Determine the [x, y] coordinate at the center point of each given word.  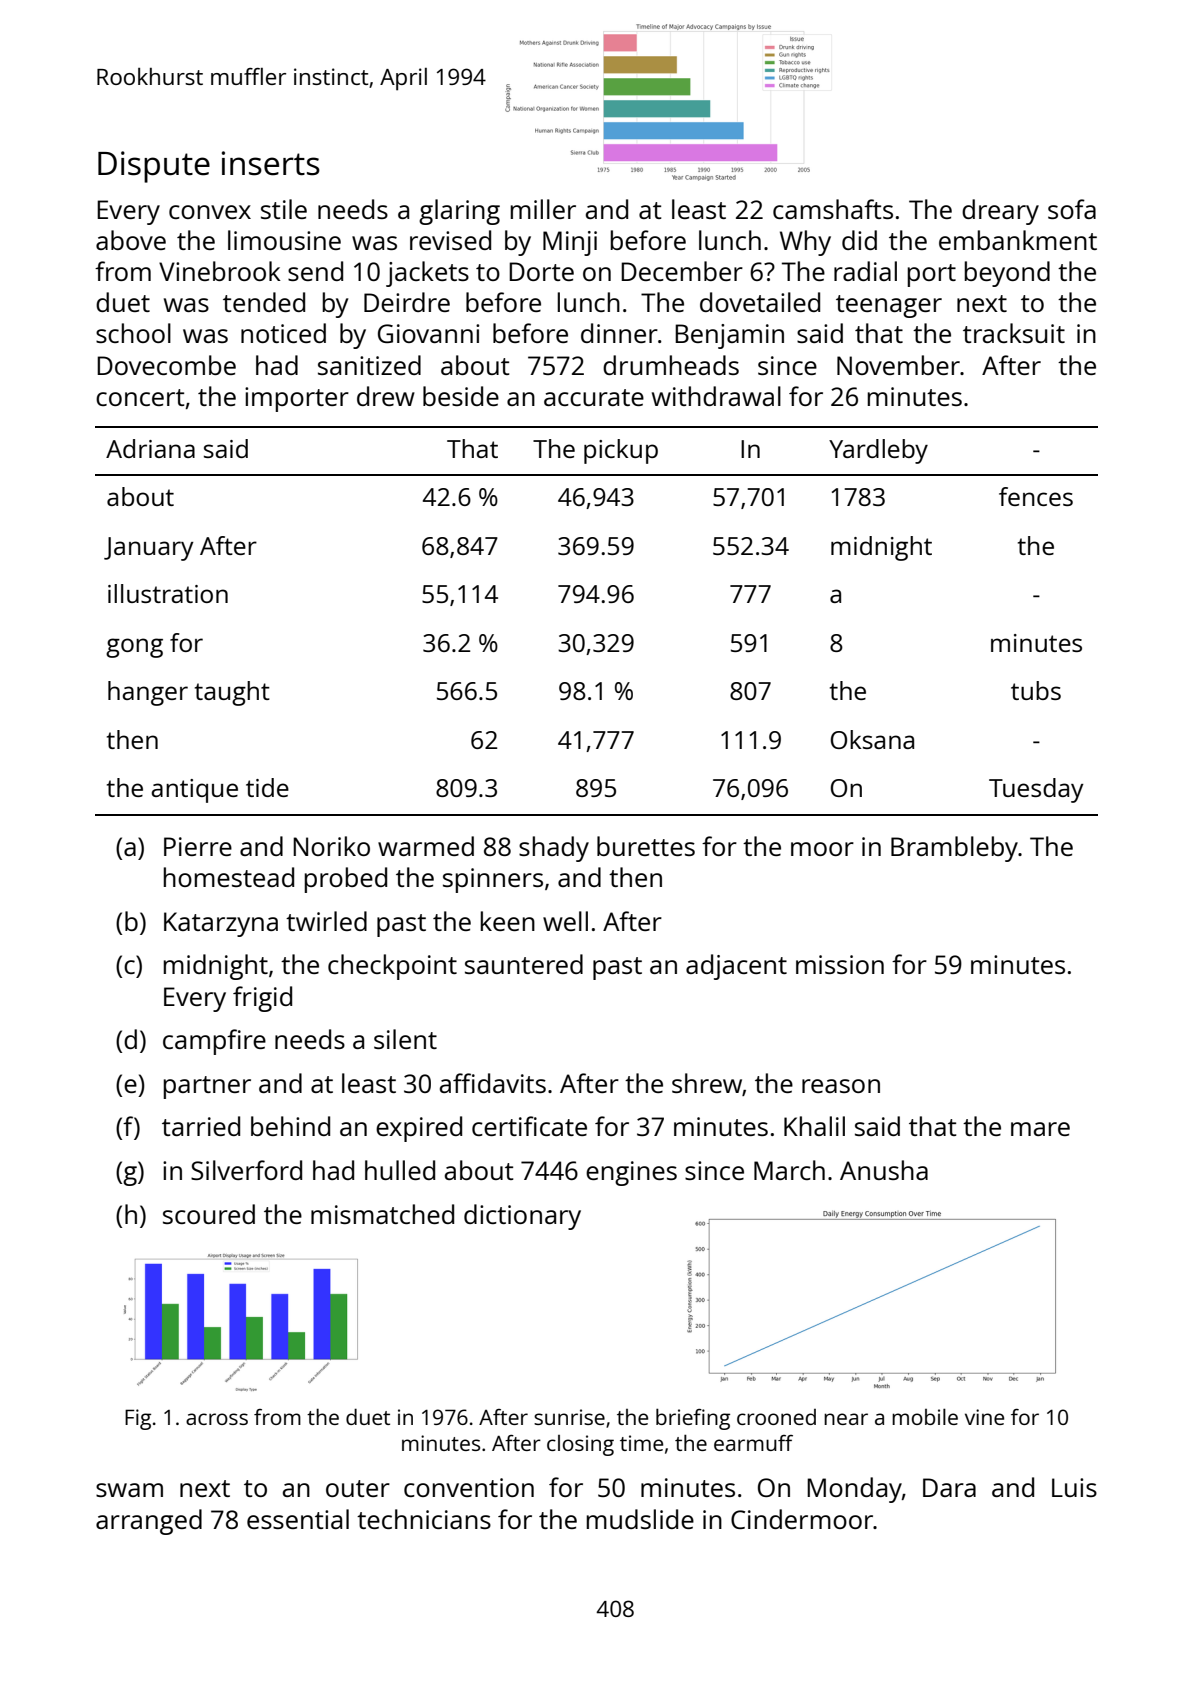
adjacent [736, 967]
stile [284, 209]
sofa [1072, 209]
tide [267, 787]
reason [841, 1086]
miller [543, 209]
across [217, 1419]
